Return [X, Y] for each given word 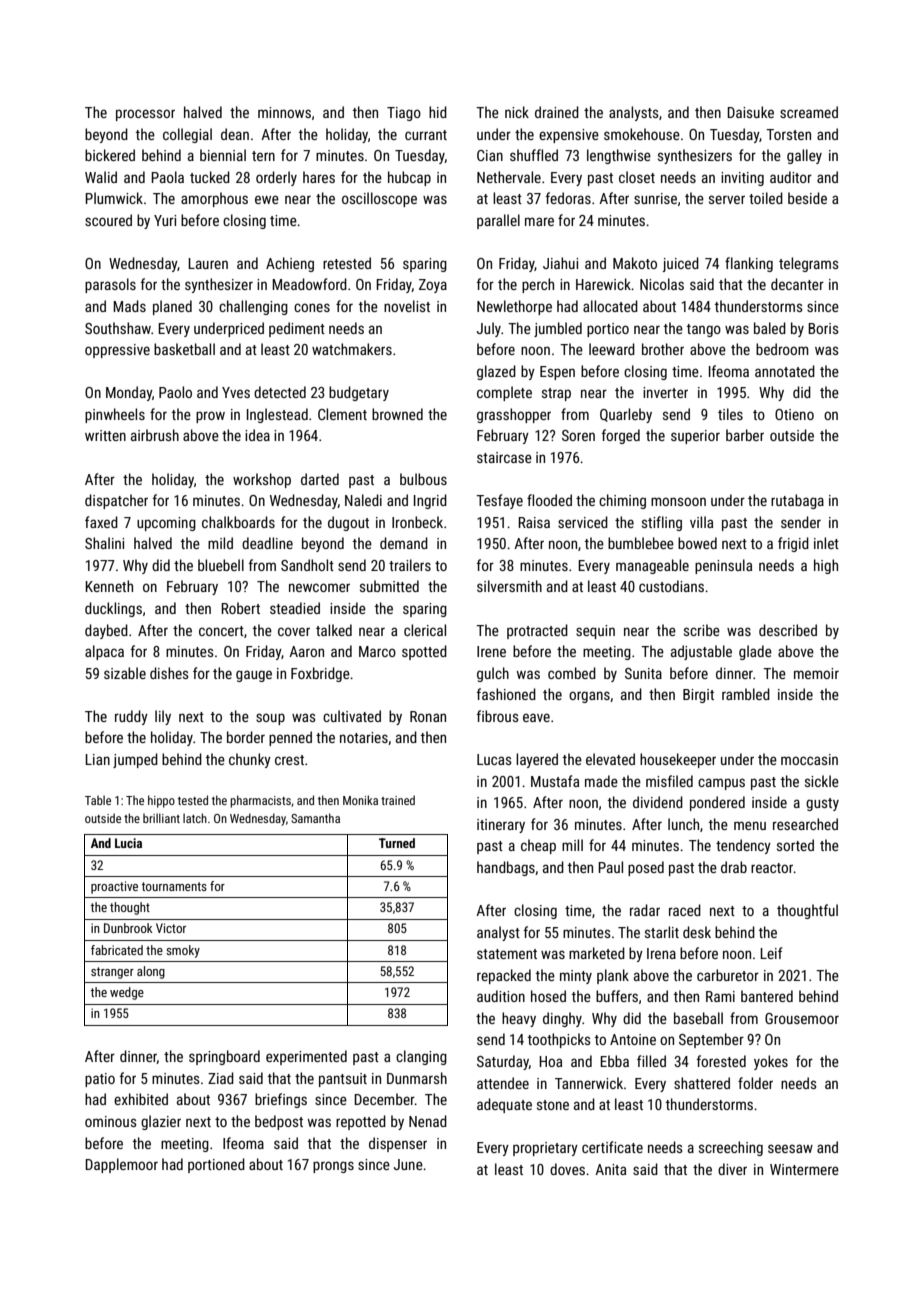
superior [695, 437]
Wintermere [804, 1169]
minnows [284, 112]
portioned [216, 1165]
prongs [333, 1167]
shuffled [534, 155]
